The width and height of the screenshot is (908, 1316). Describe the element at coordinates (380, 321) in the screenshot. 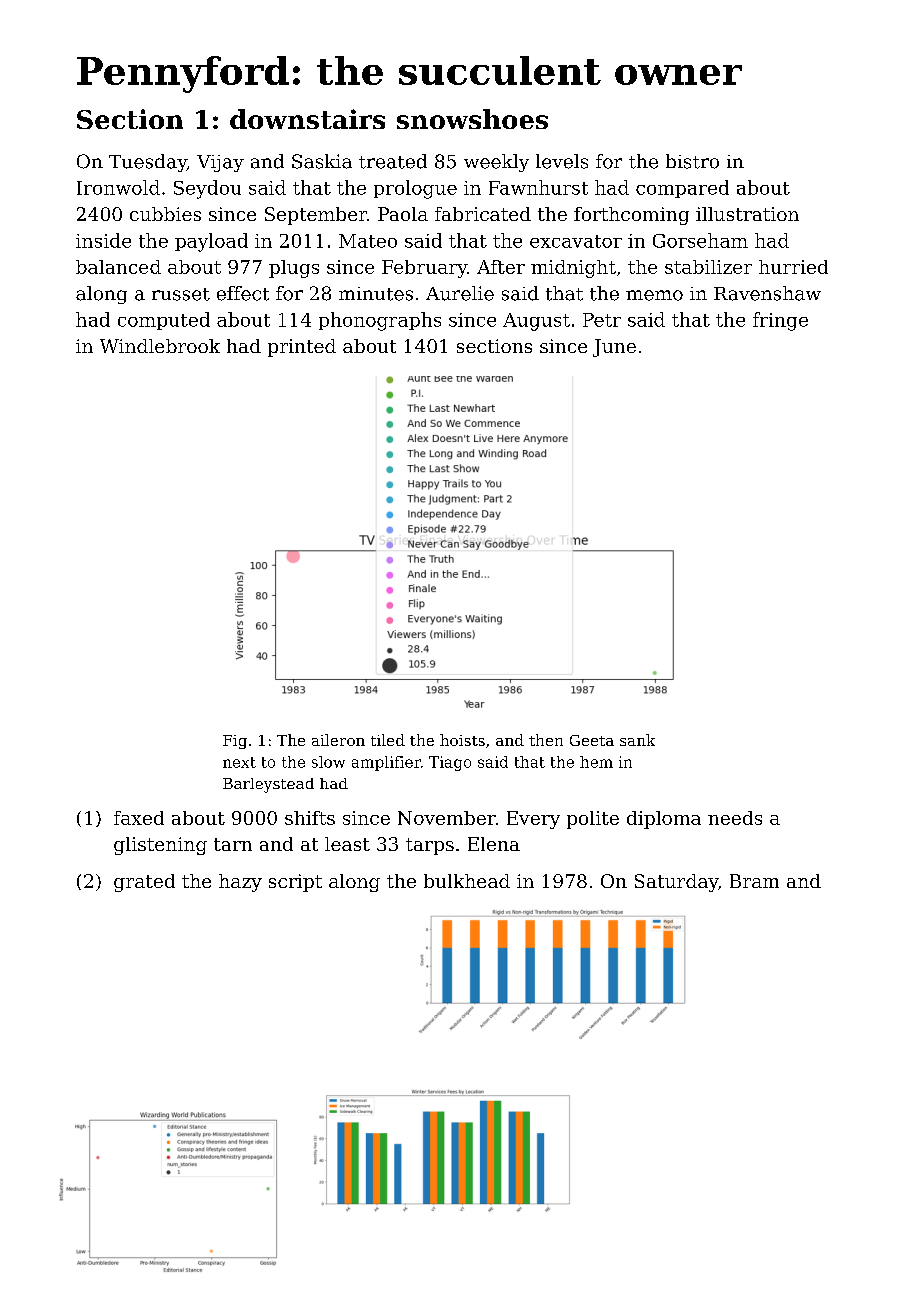

I see `phonographs` at that location.
